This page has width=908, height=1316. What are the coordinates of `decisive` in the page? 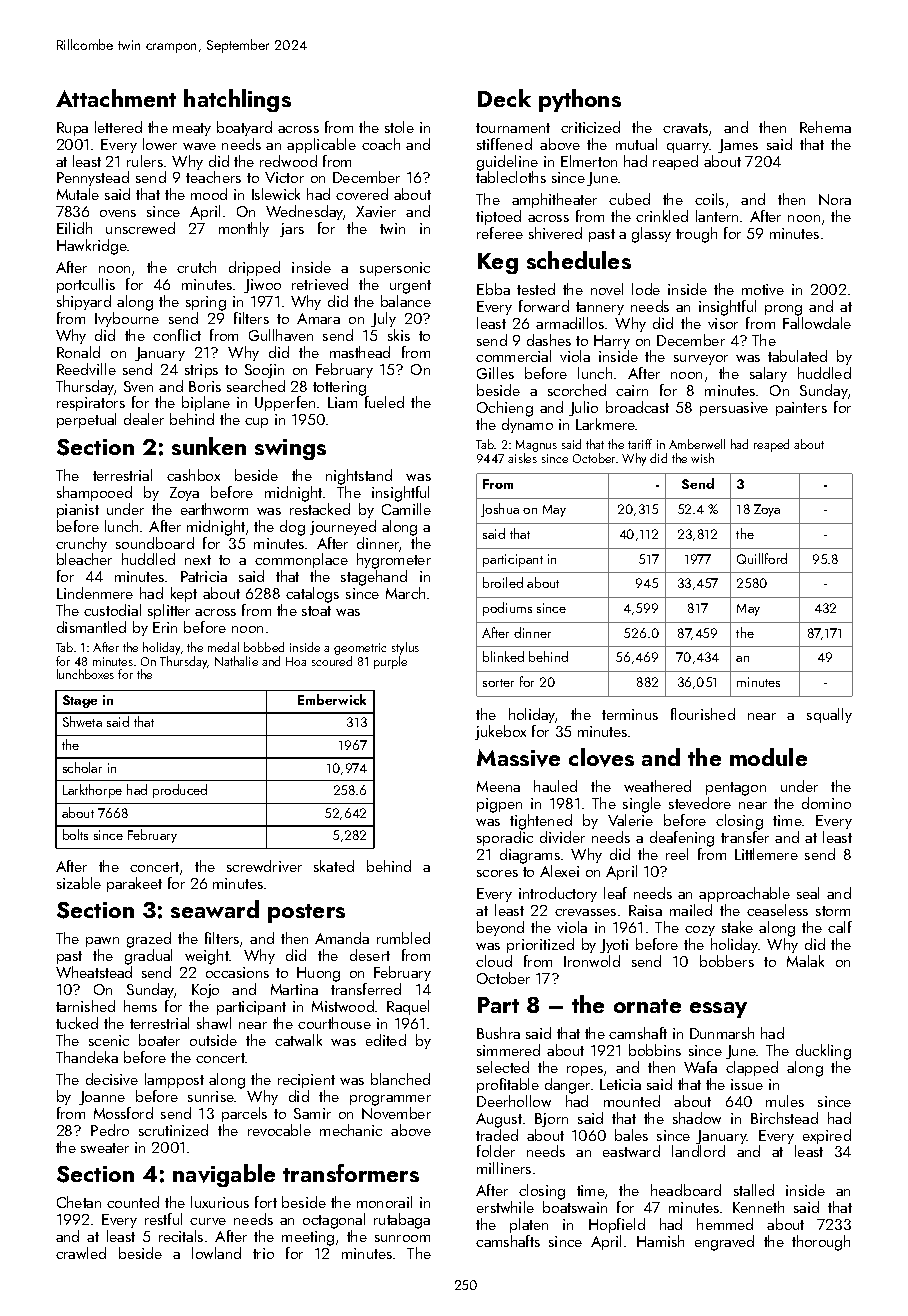 It's located at (112, 1079).
